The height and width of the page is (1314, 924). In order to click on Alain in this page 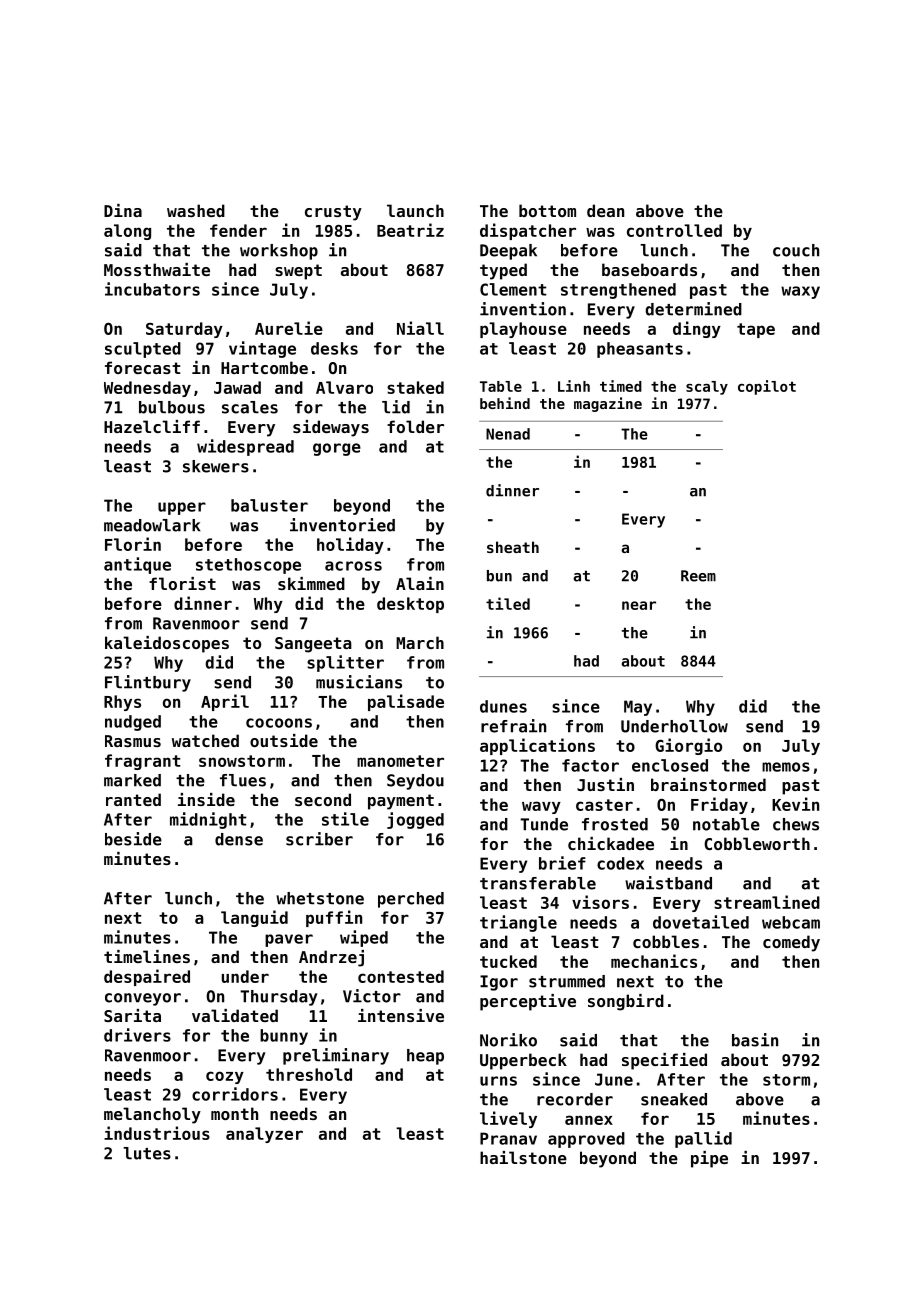, I will do `click(420, 583)`.
